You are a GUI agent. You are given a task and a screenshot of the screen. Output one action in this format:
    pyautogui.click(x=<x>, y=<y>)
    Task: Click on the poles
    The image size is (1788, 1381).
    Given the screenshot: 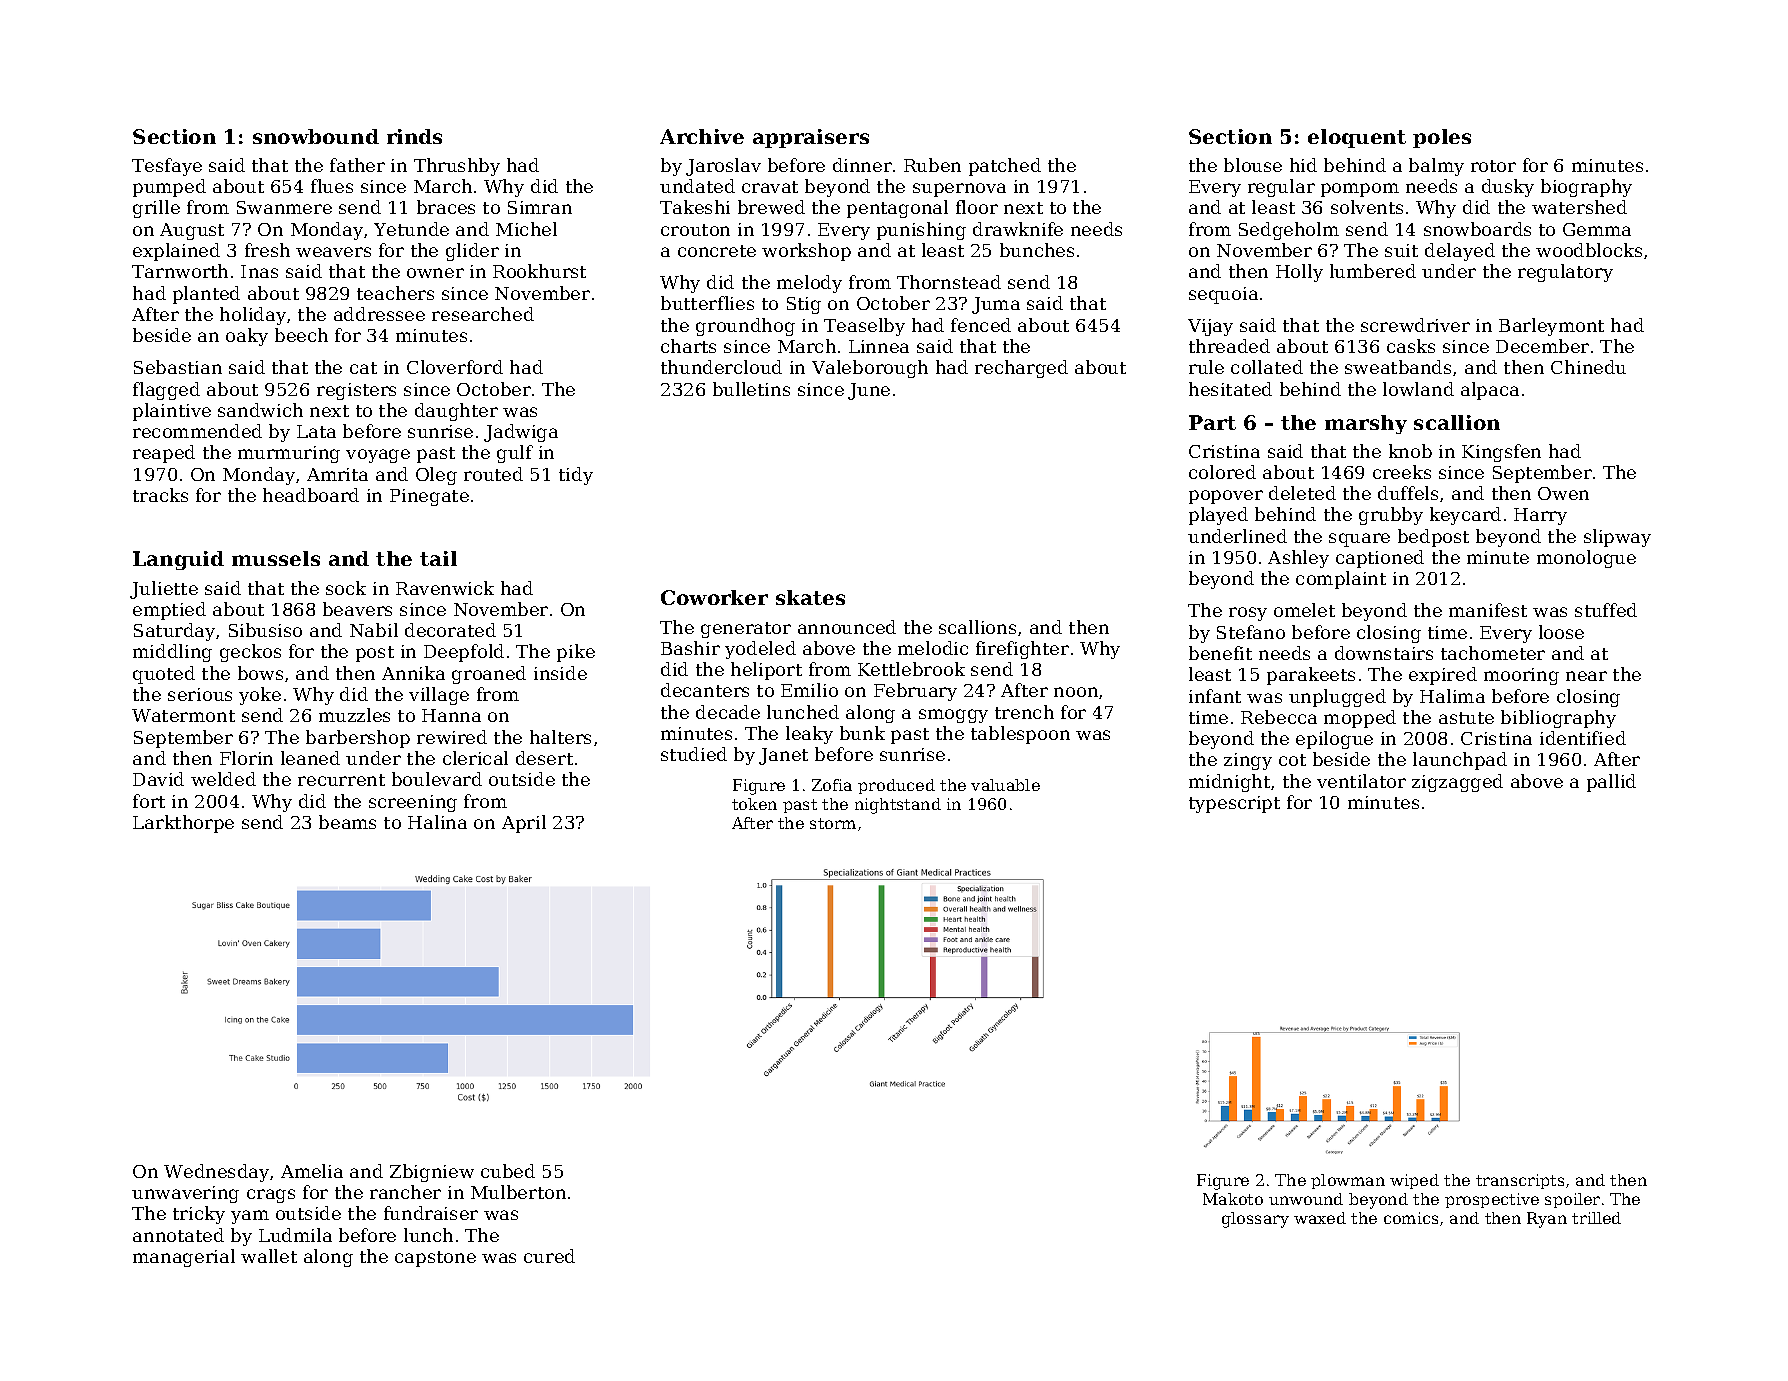 What is the action you would take?
    pyautogui.click(x=1442, y=138)
